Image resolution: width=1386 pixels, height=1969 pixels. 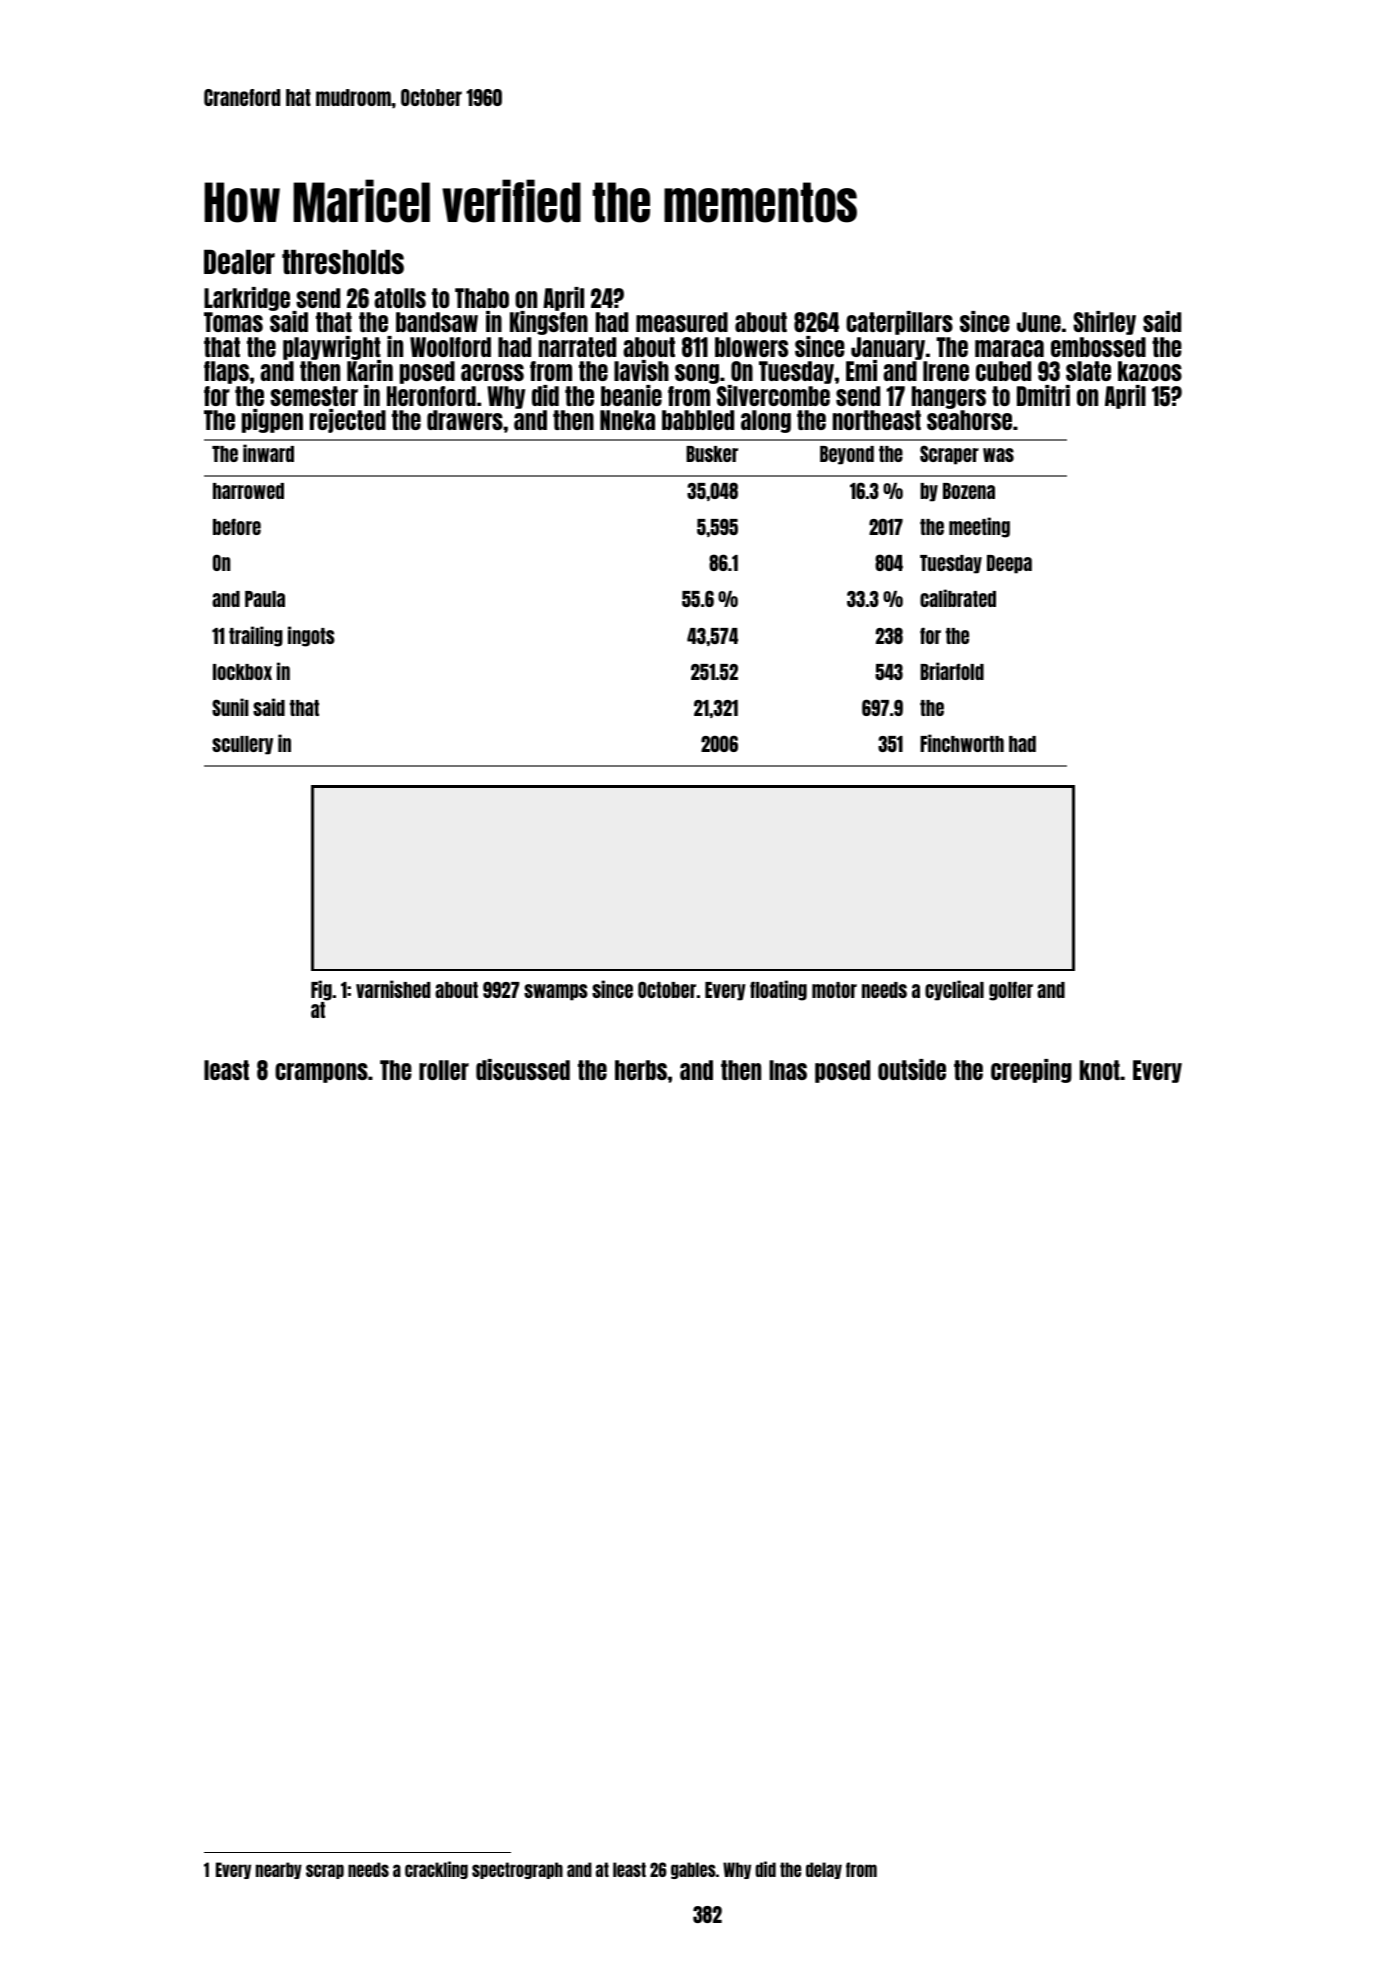 What do you see at coordinates (279, 1870) in the page?
I see `nearby` at bounding box center [279, 1870].
